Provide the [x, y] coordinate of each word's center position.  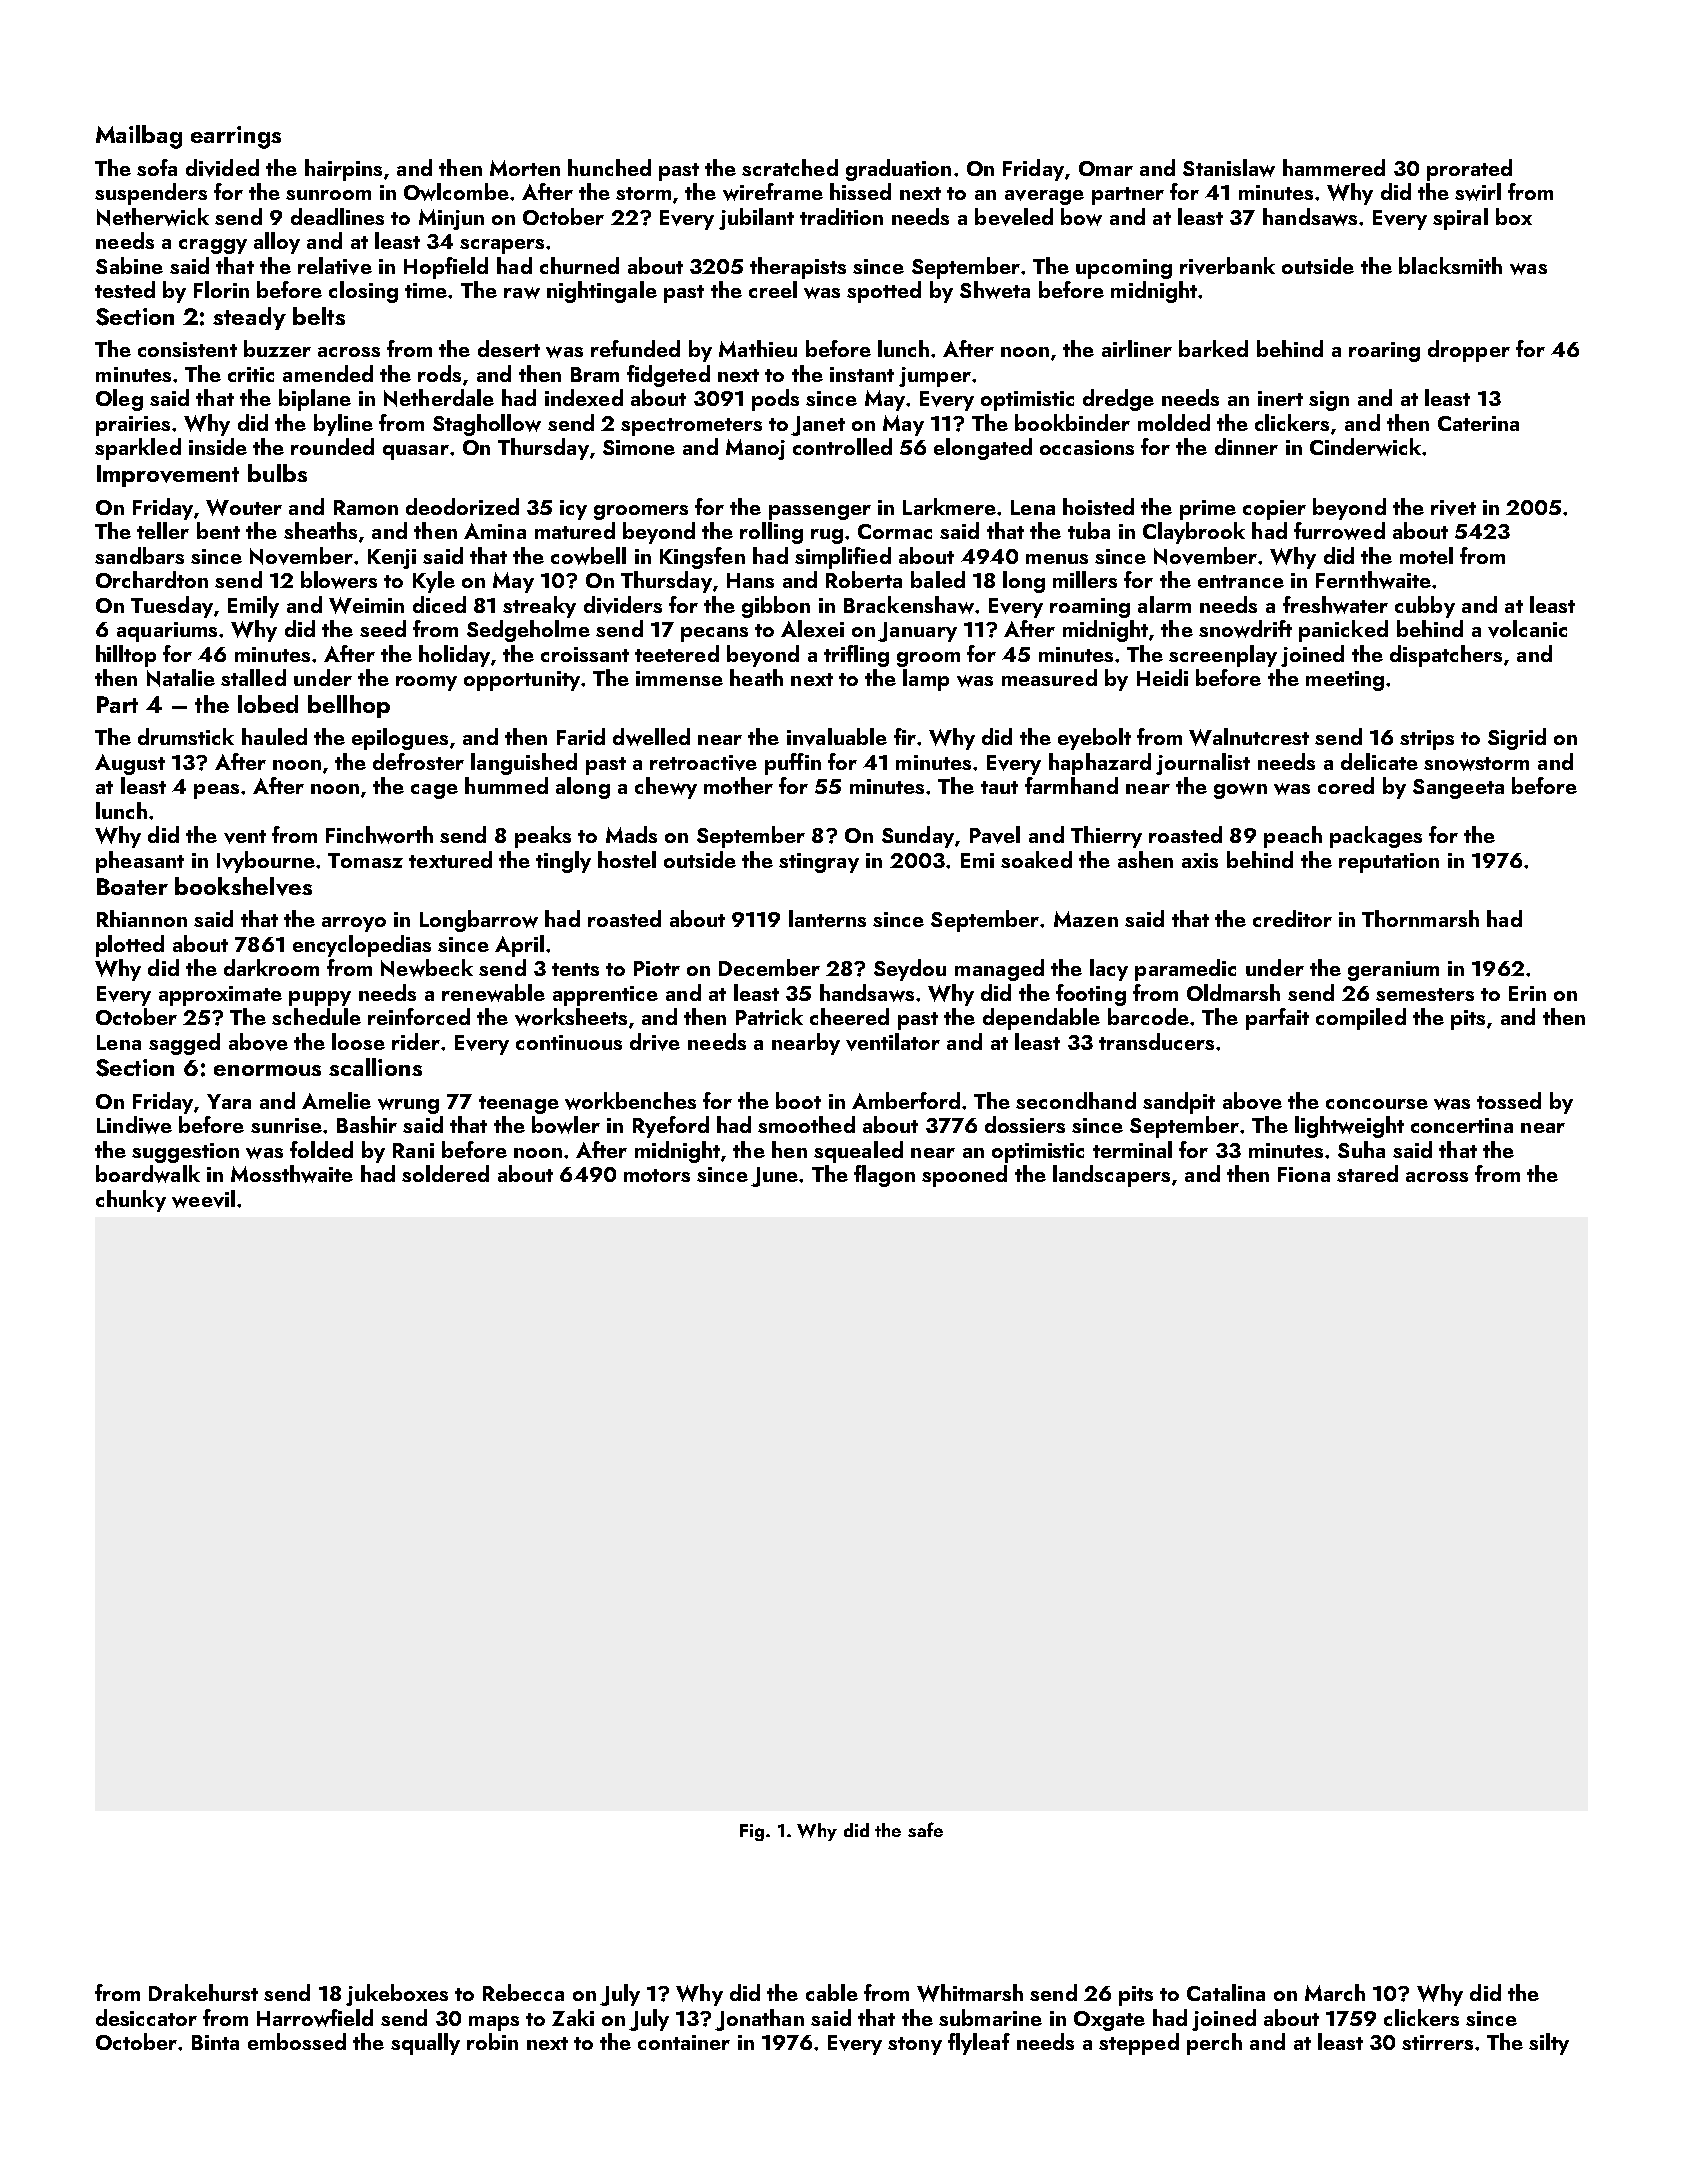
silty [1549, 2044]
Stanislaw [1229, 168]
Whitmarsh [970, 1993]
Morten [525, 168]
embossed [297, 2041]
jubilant [756, 219]
